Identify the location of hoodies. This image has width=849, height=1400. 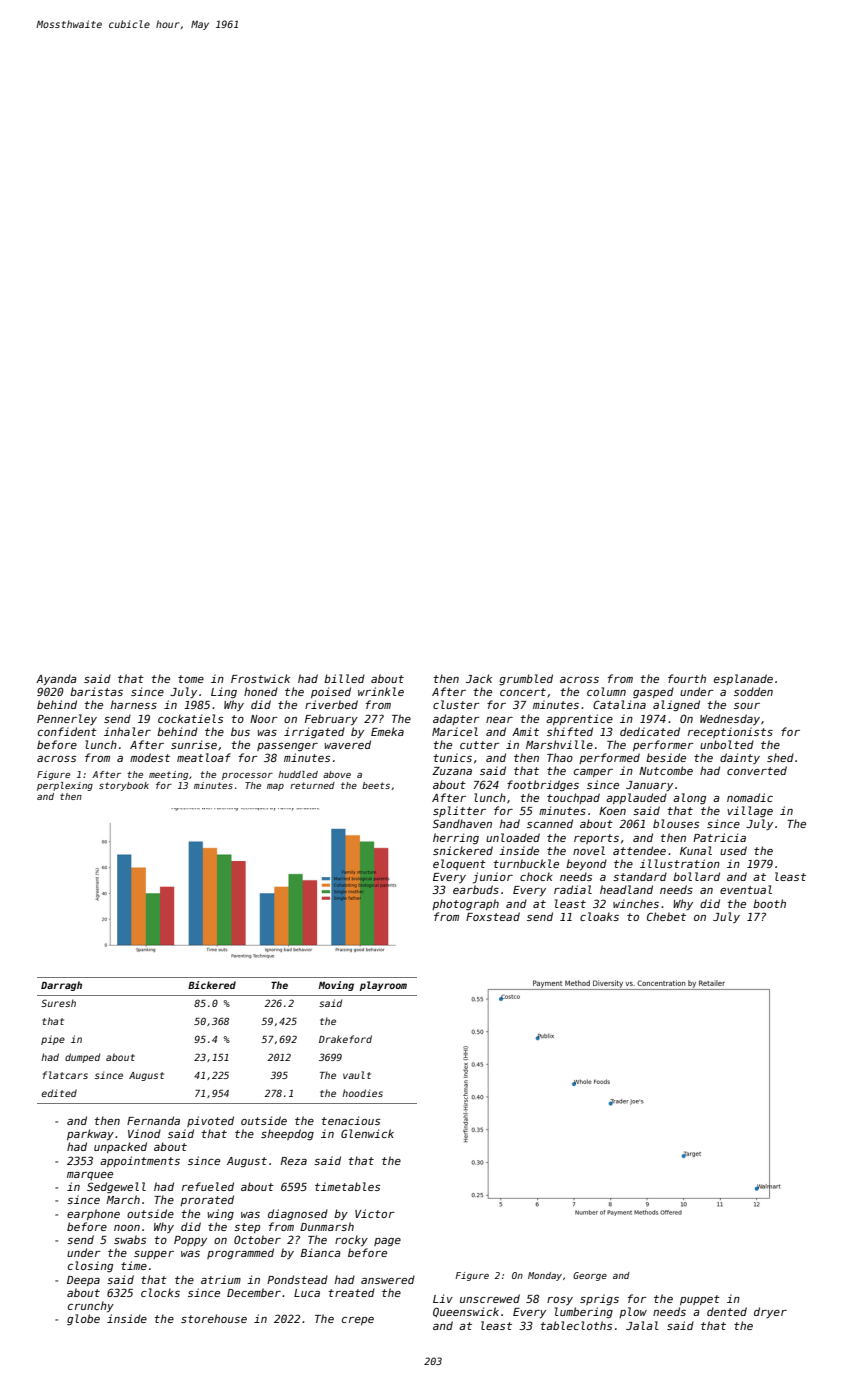
(362, 1093).
